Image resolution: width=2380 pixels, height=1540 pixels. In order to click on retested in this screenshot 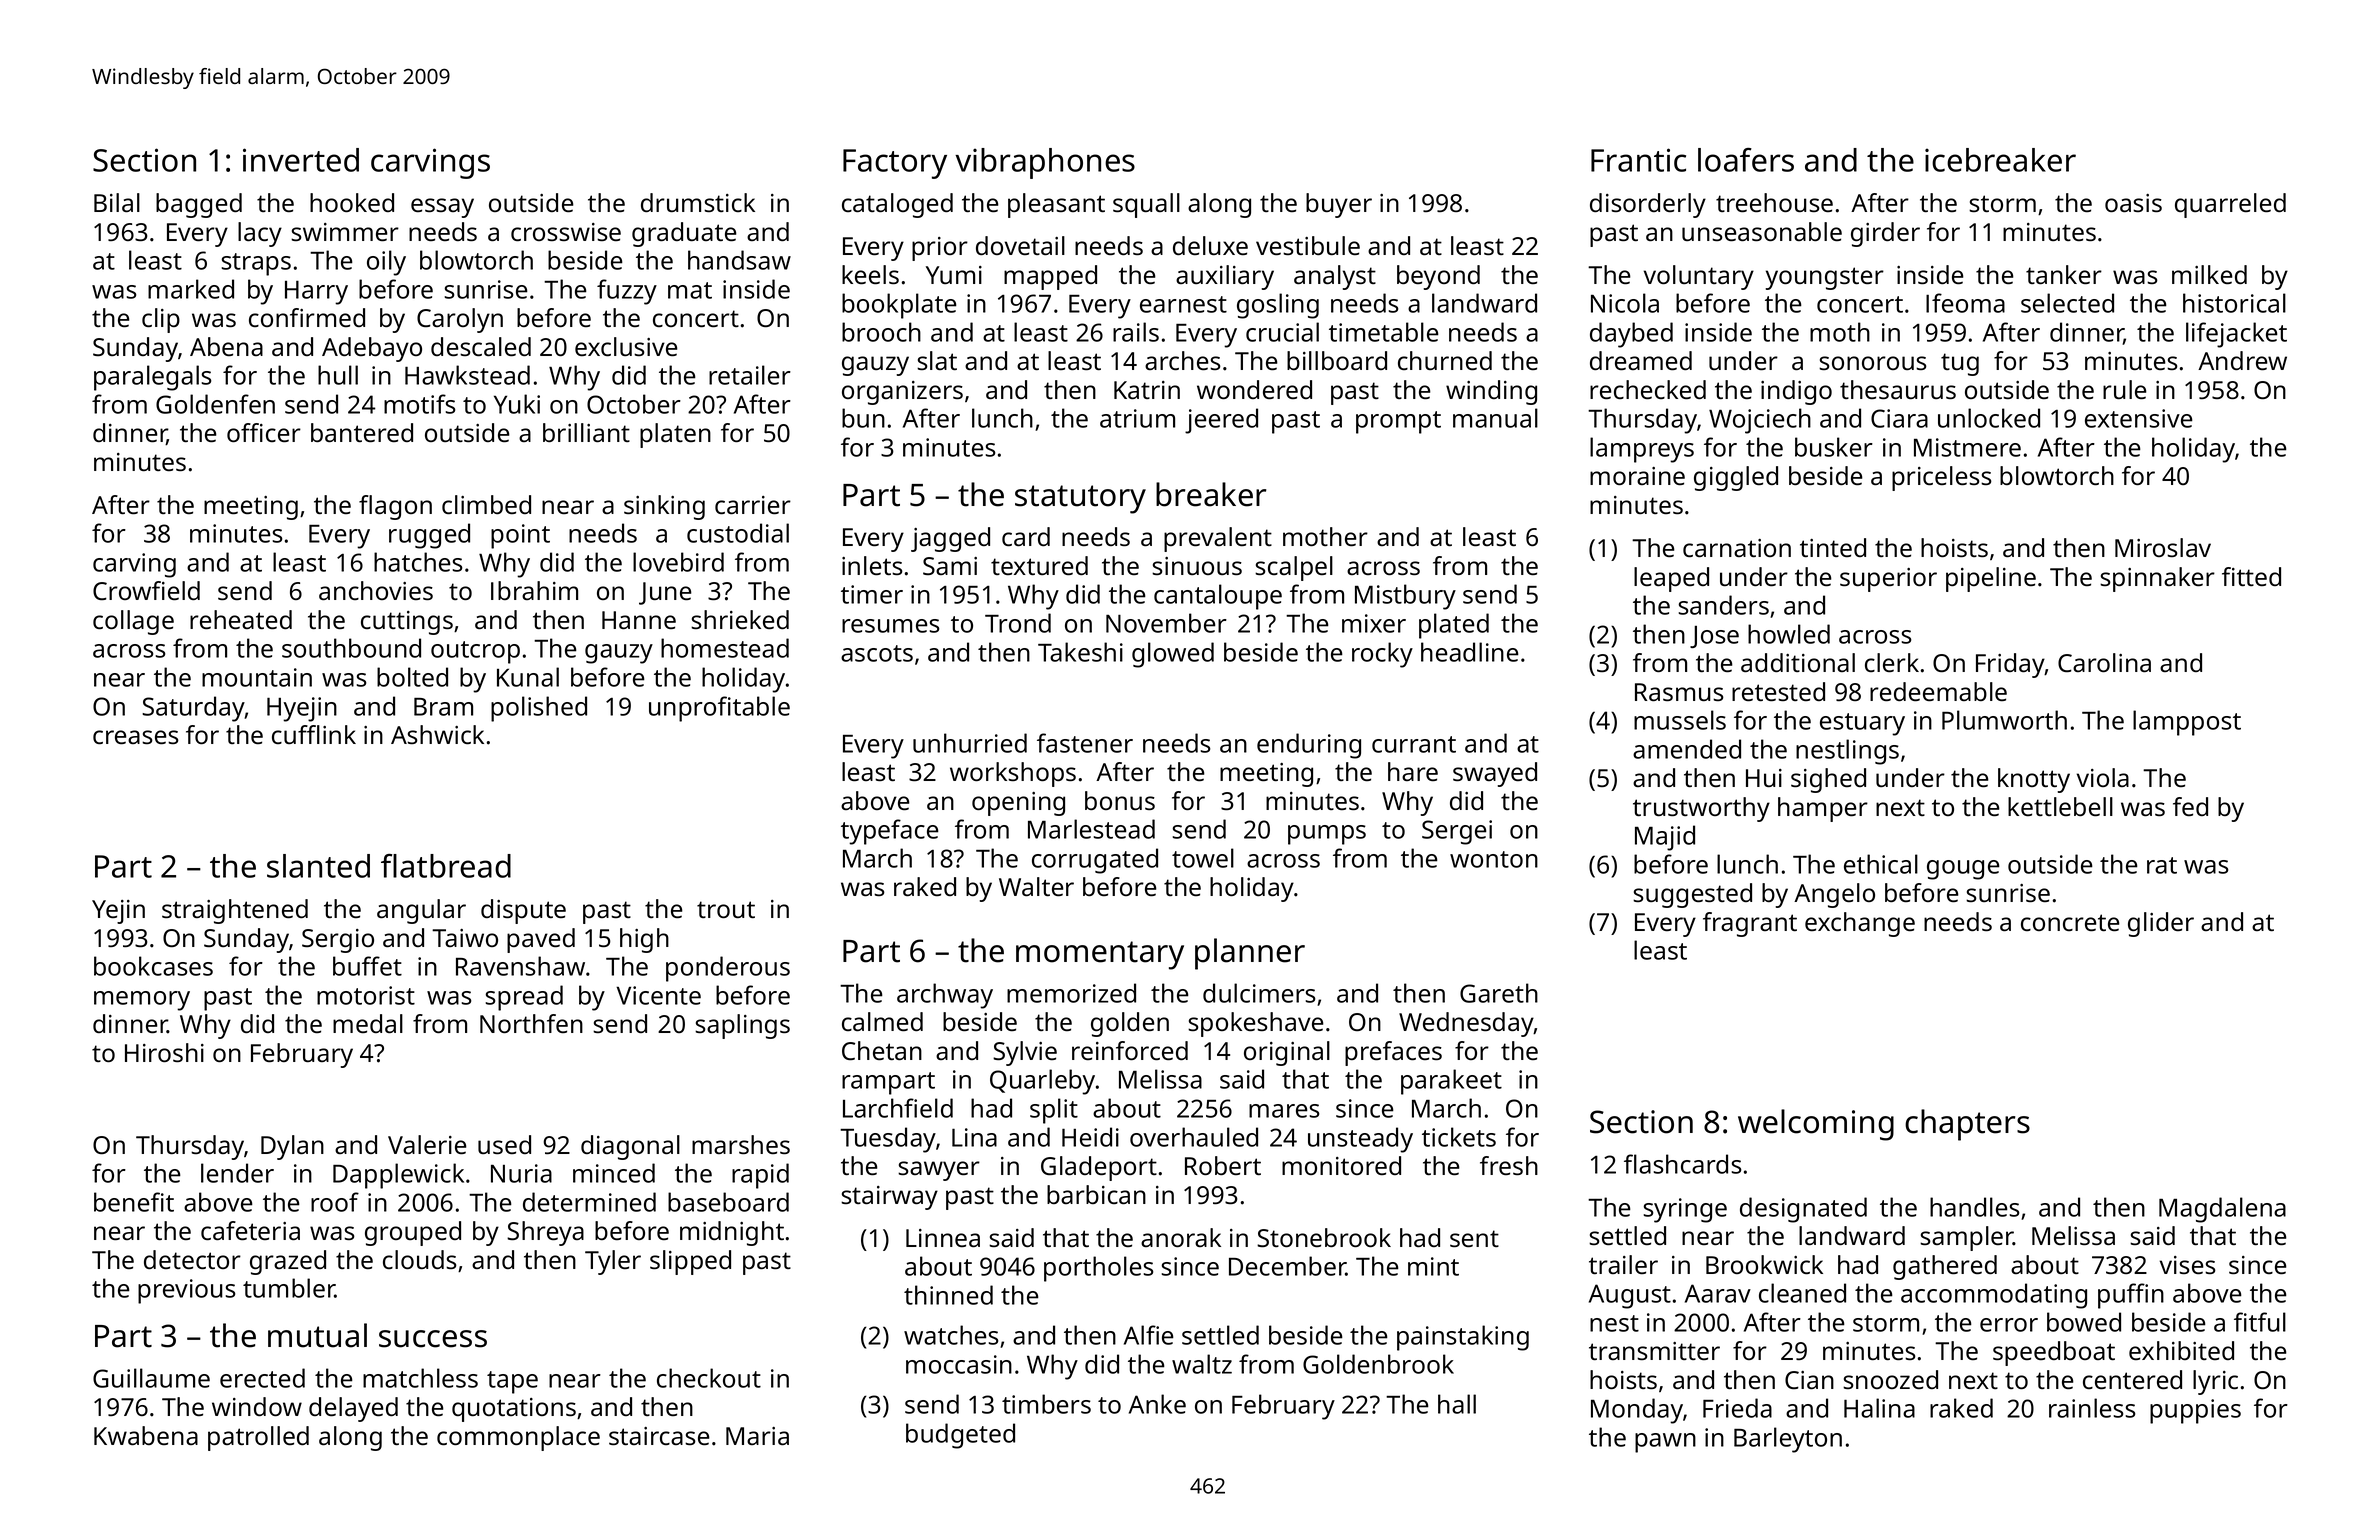, I will do `click(1778, 692)`.
